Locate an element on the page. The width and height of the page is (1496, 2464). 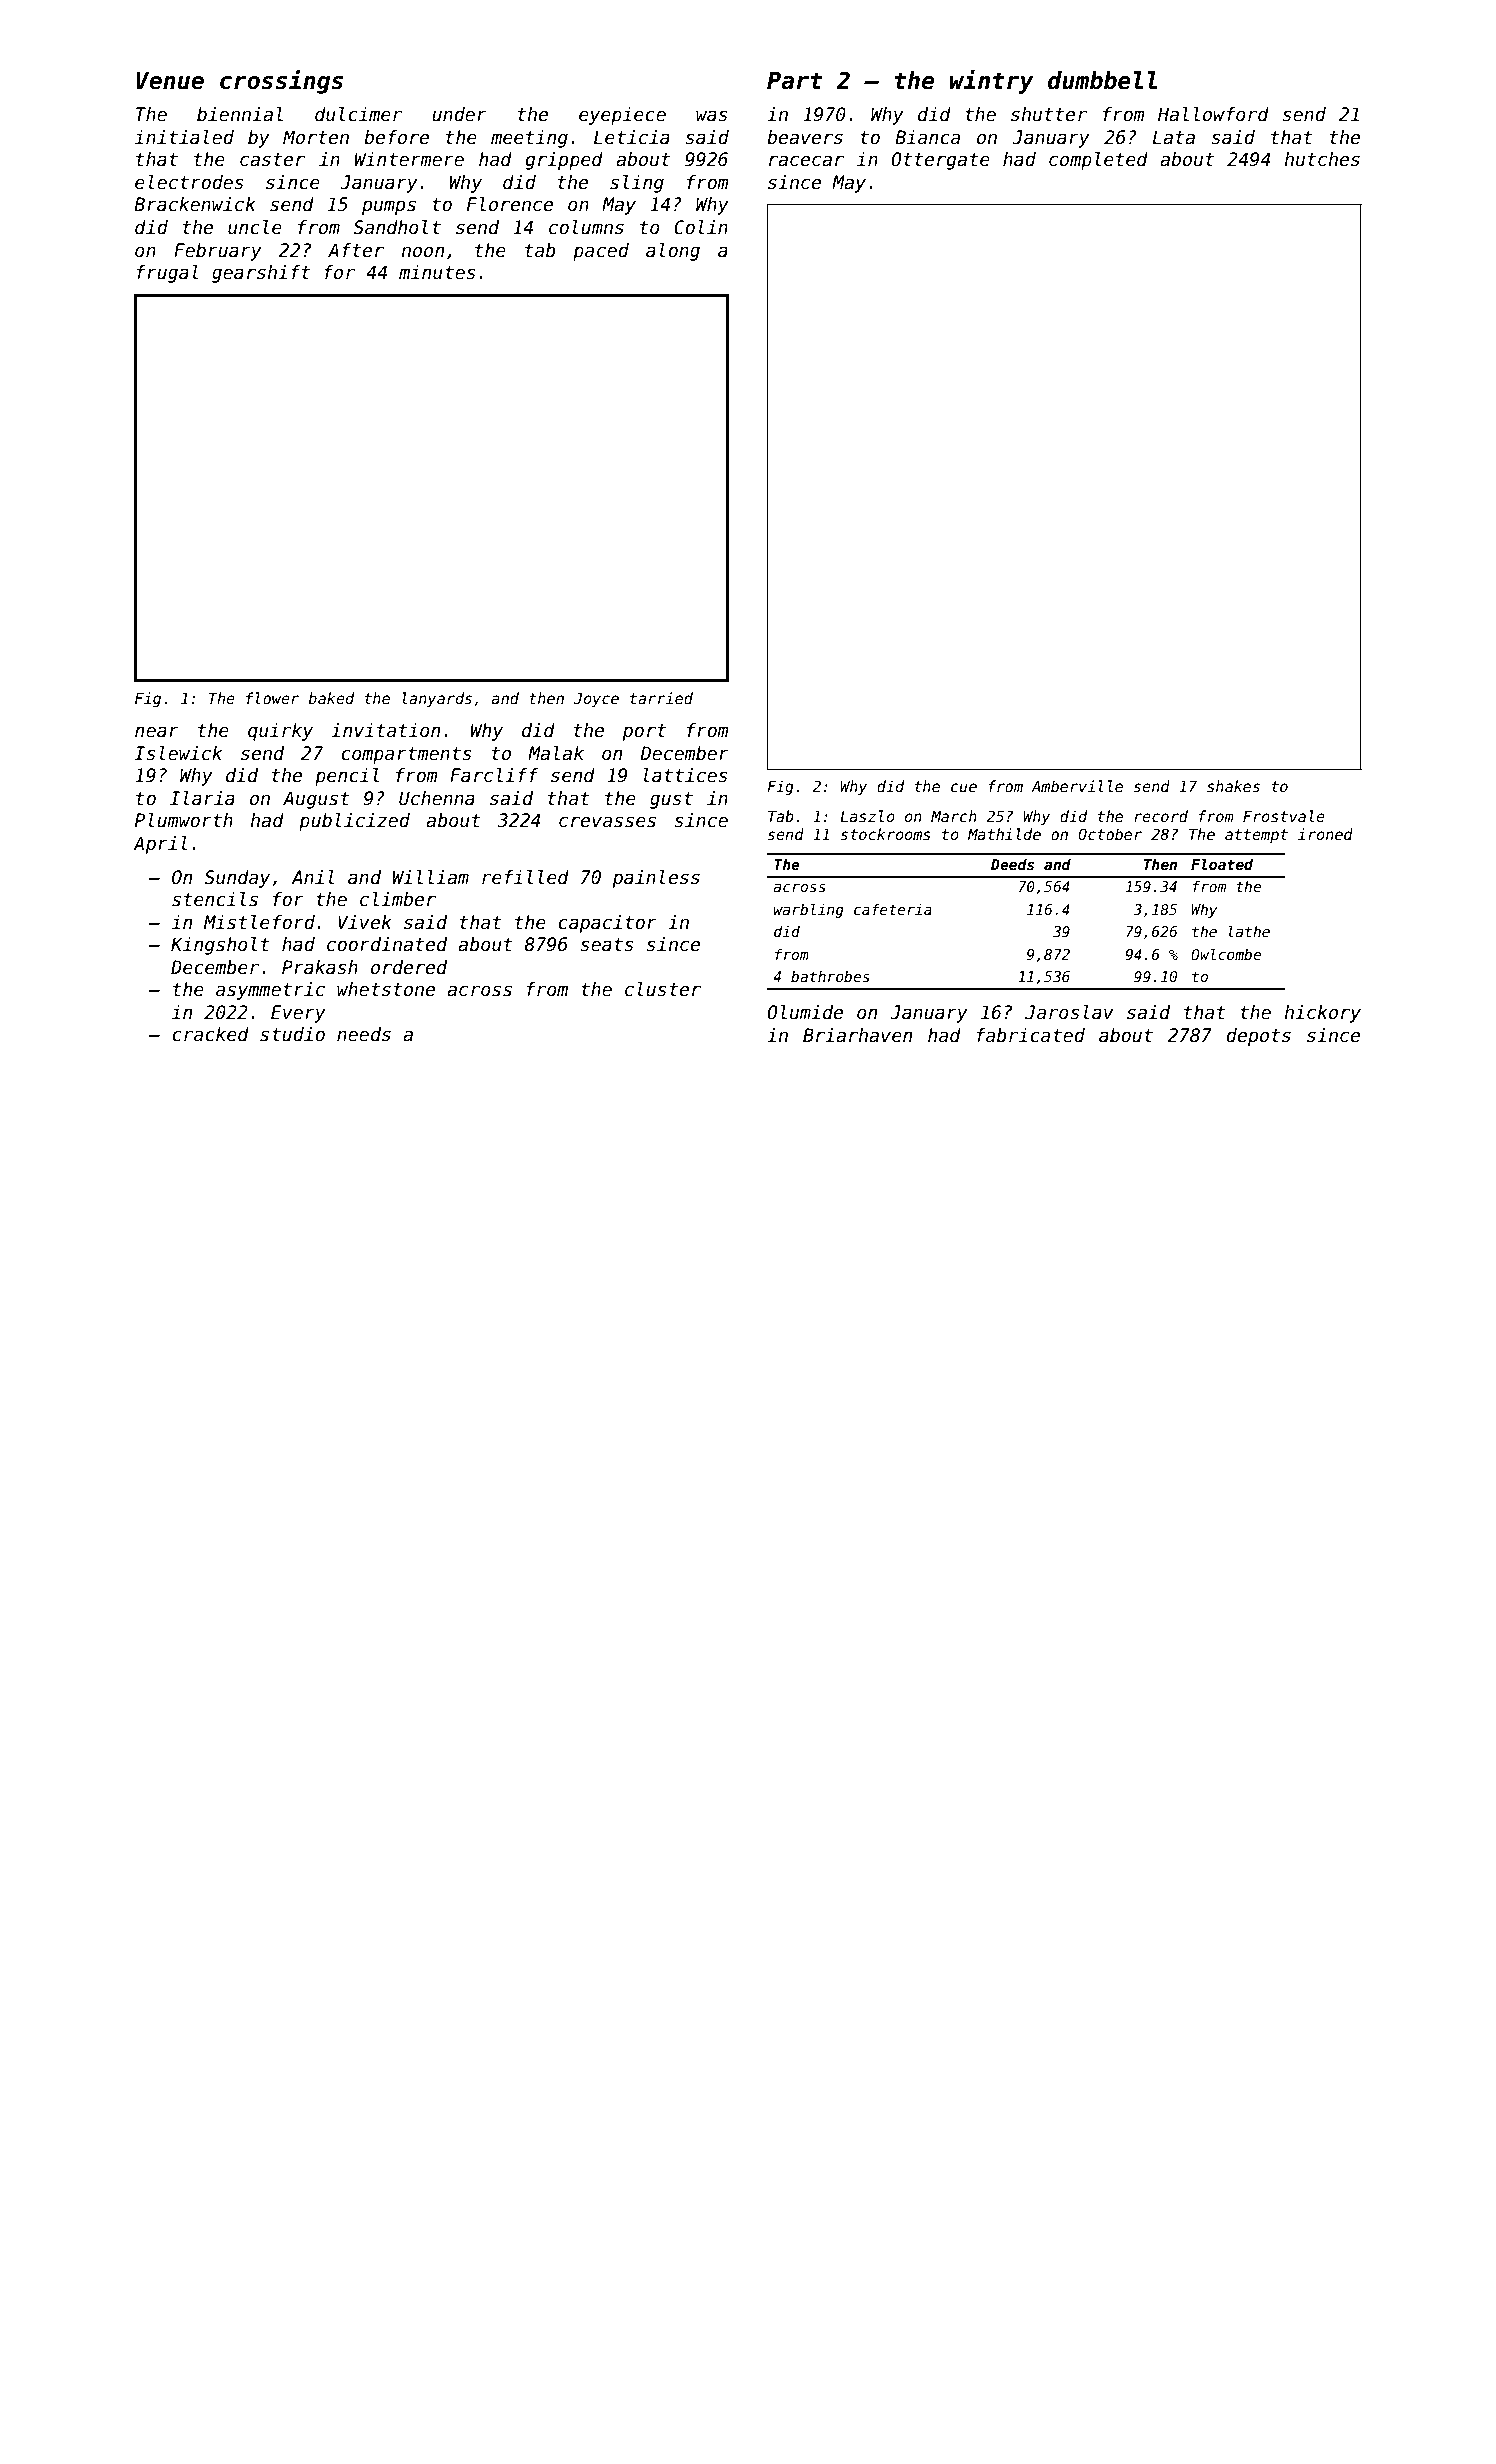
Ottergate is located at coordinates (940, 161).
